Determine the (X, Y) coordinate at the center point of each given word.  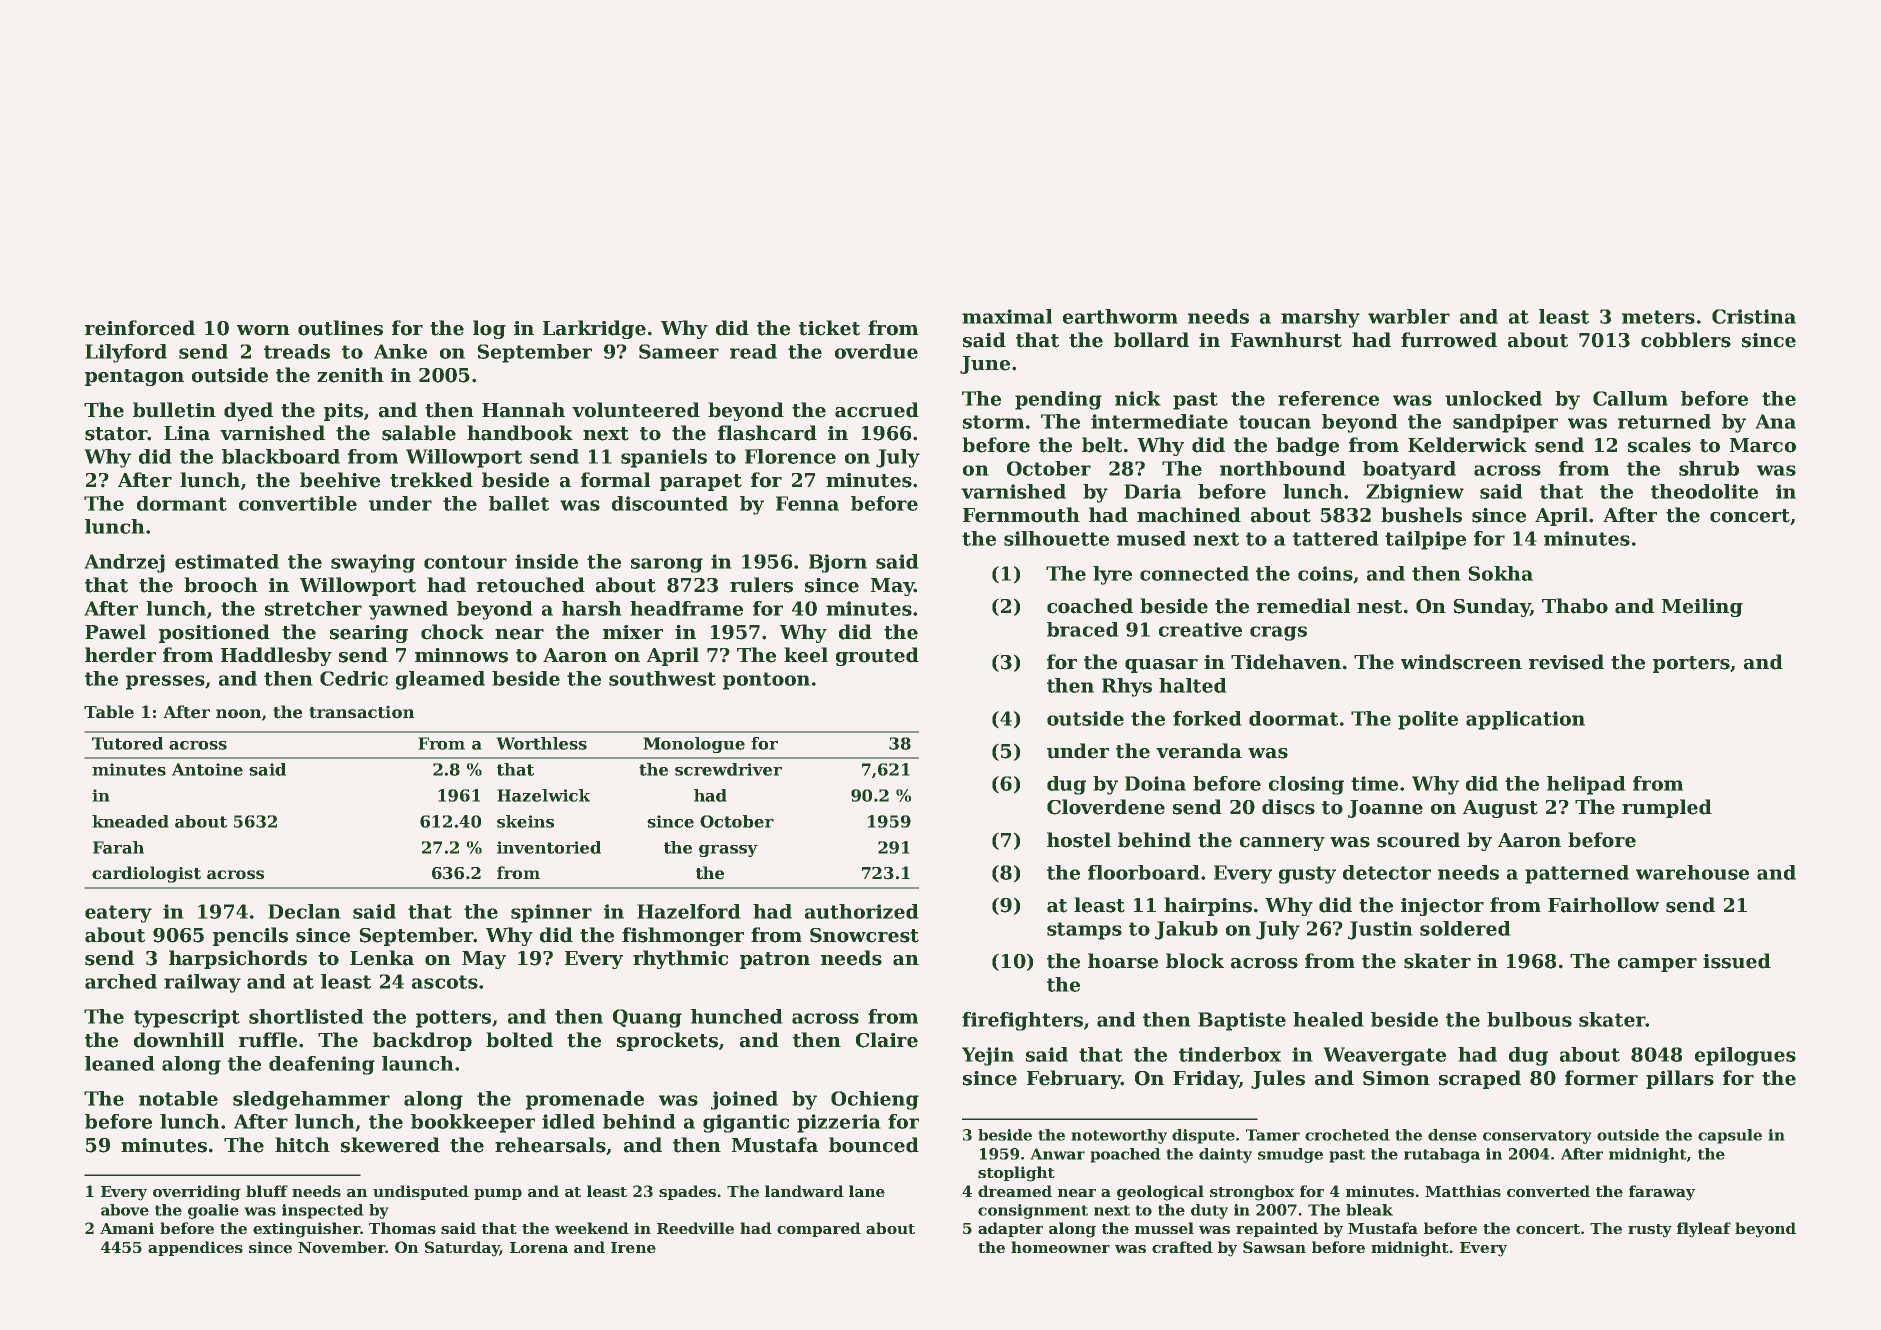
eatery (118, 914)
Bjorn (838, 563)
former (1601, 1078)
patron (775, 960)
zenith (350, 375)
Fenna (807, 503)
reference (1328, 398)
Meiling (1702, 607)
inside (546, 561)
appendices (195, 1248)
